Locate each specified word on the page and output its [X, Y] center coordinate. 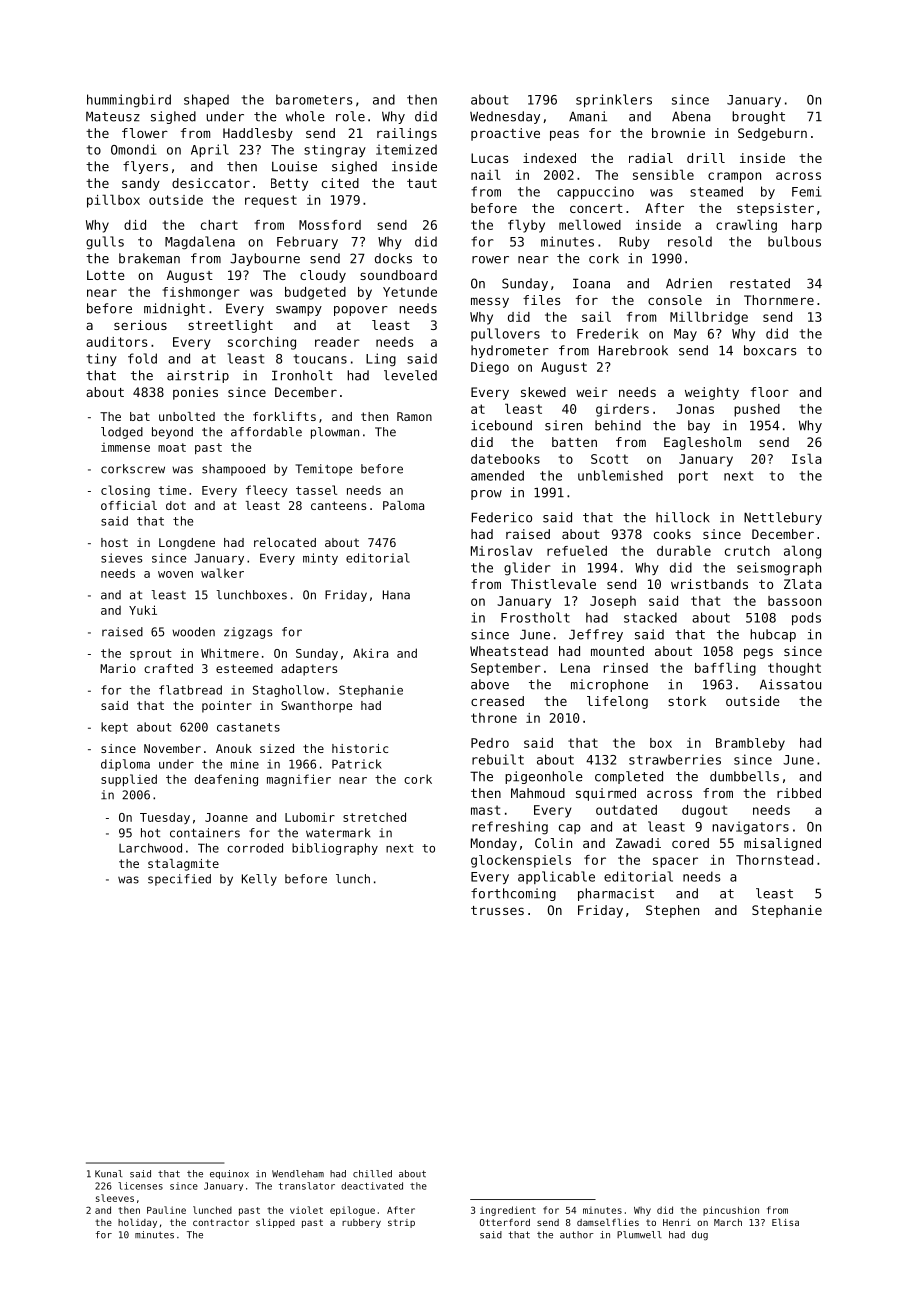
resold [690, 241]
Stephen [672, 911]
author [577, 1235]
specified [179, 880]
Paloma [403, 505]
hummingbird [129, 101]
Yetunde [410, 292]
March [728, 1222]
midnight [174, 309]
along [802, 552]
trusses [497, 910]
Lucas [489, 158]
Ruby [634, 242]
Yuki [143, 610]
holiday [137, 1223]
